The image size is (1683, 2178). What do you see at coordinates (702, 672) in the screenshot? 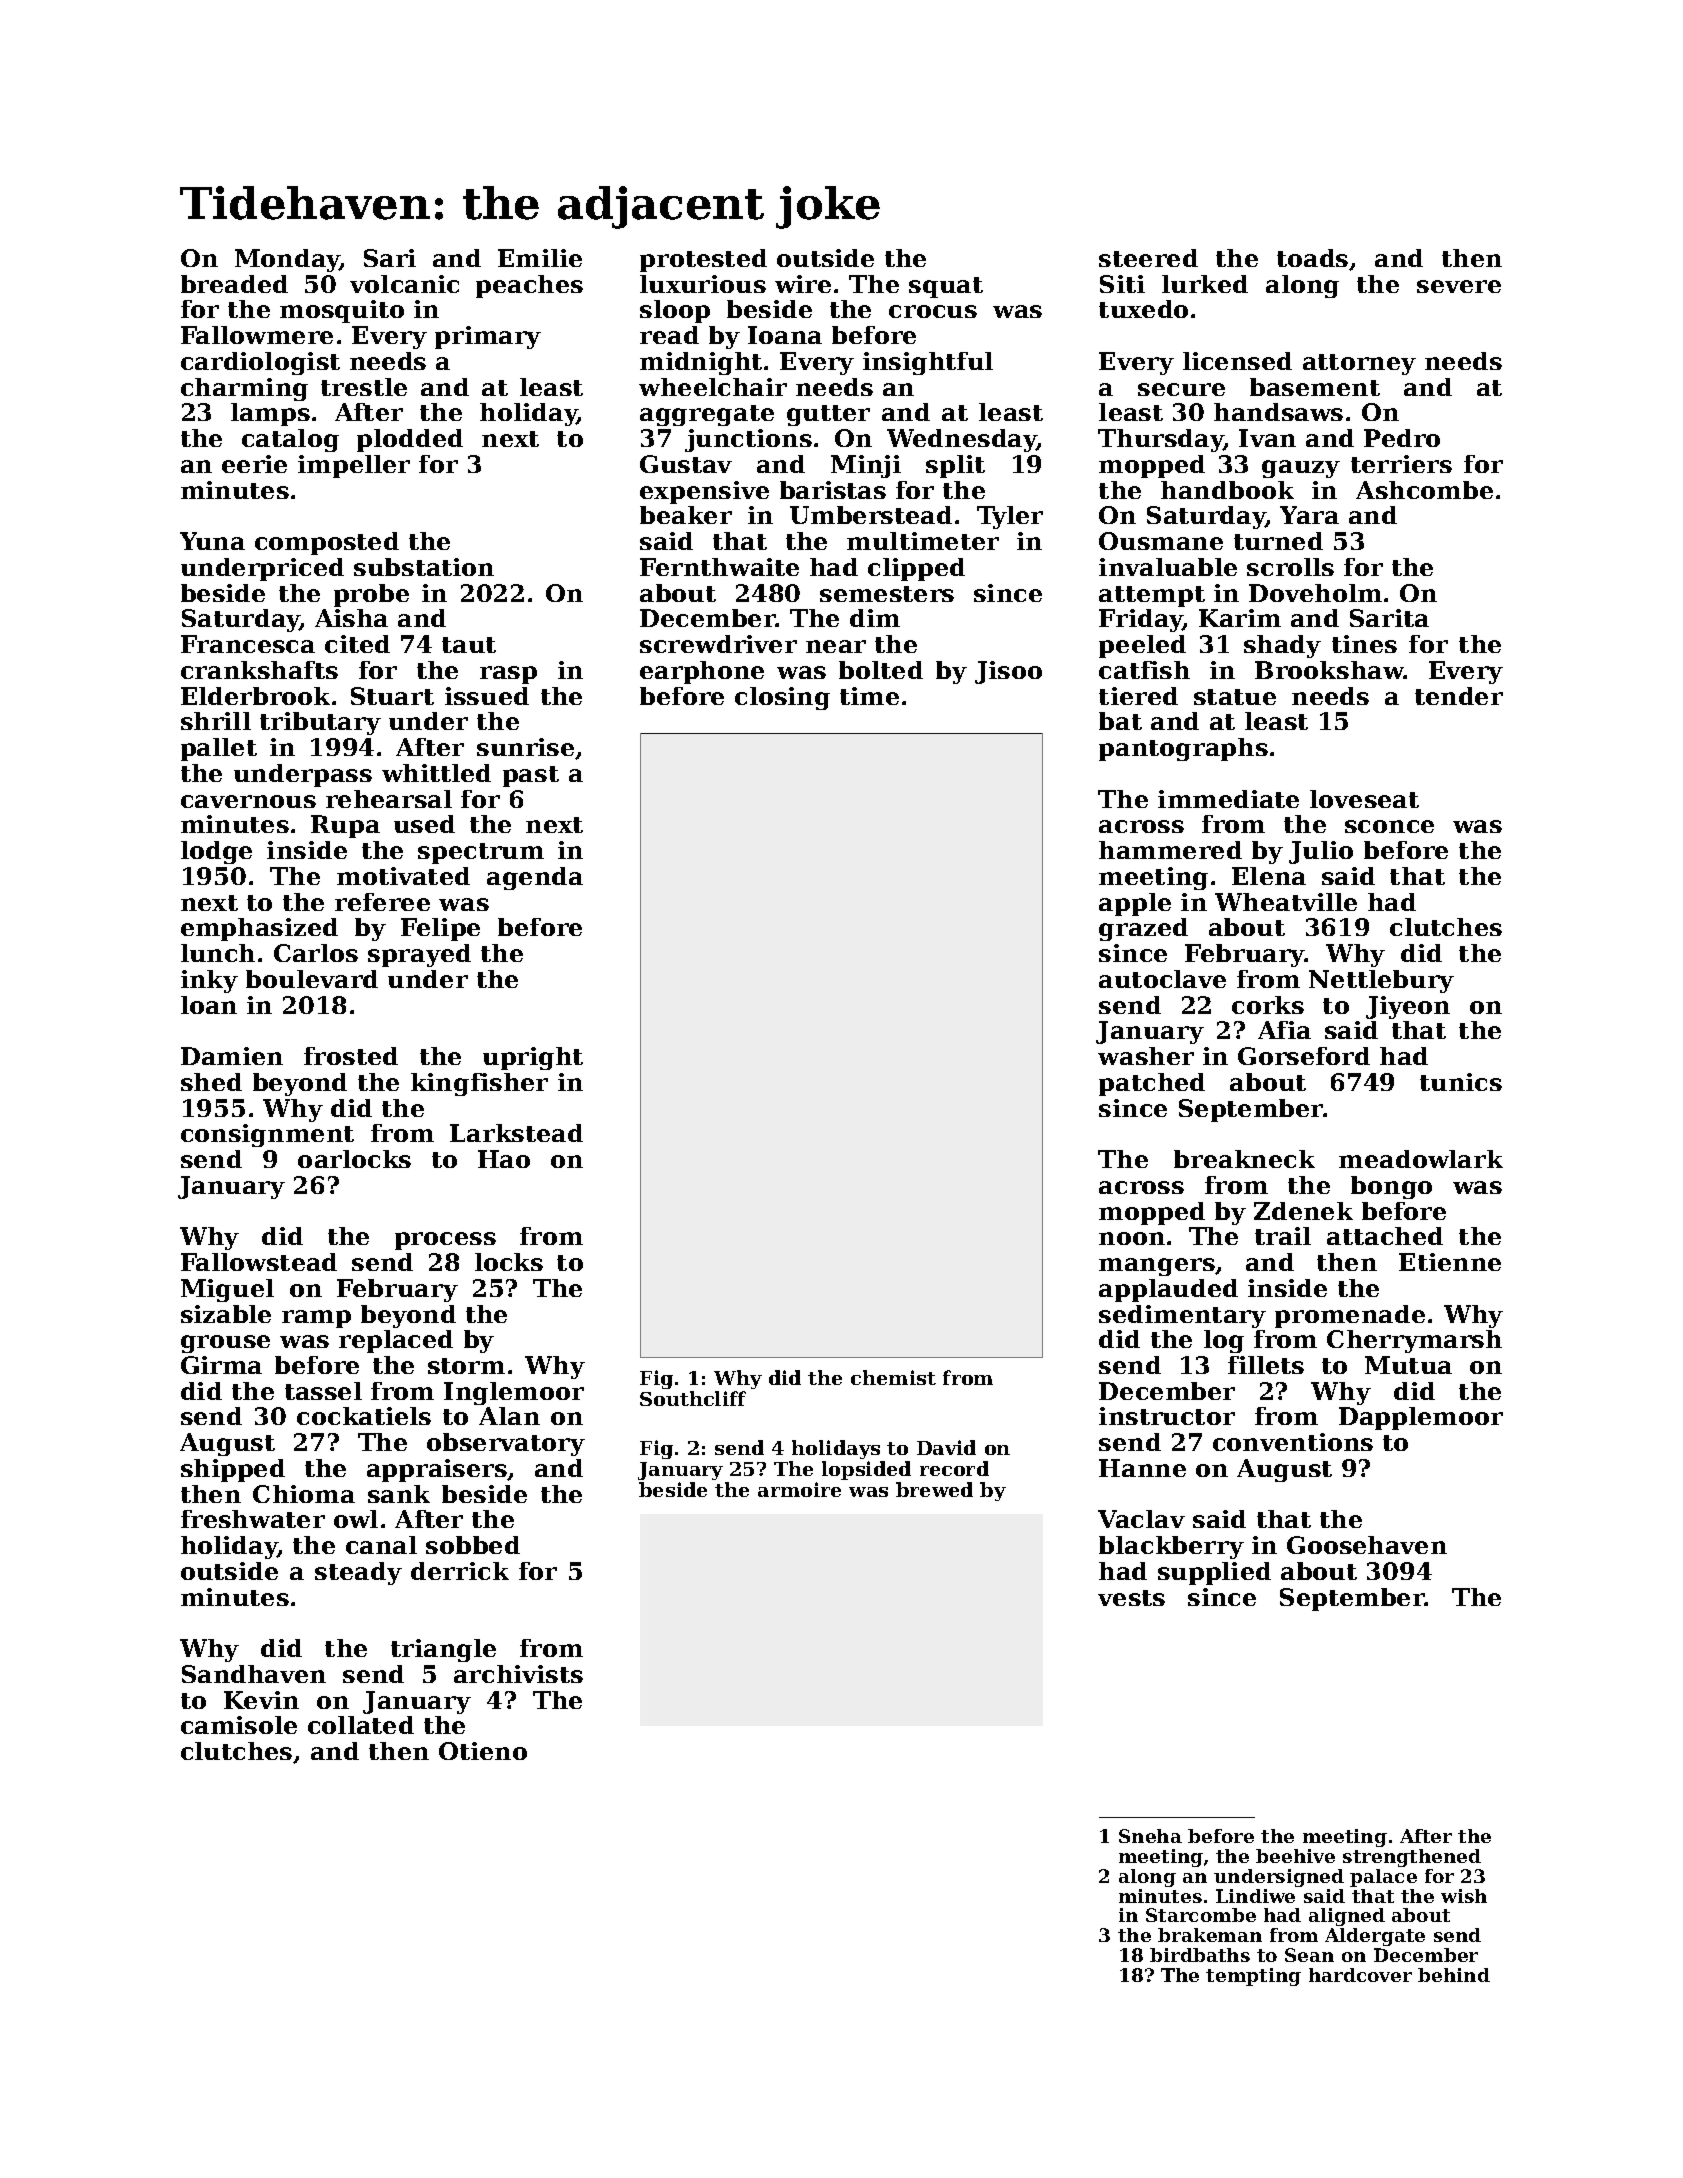
I see `earphone` at bounding box center [702, 672].
